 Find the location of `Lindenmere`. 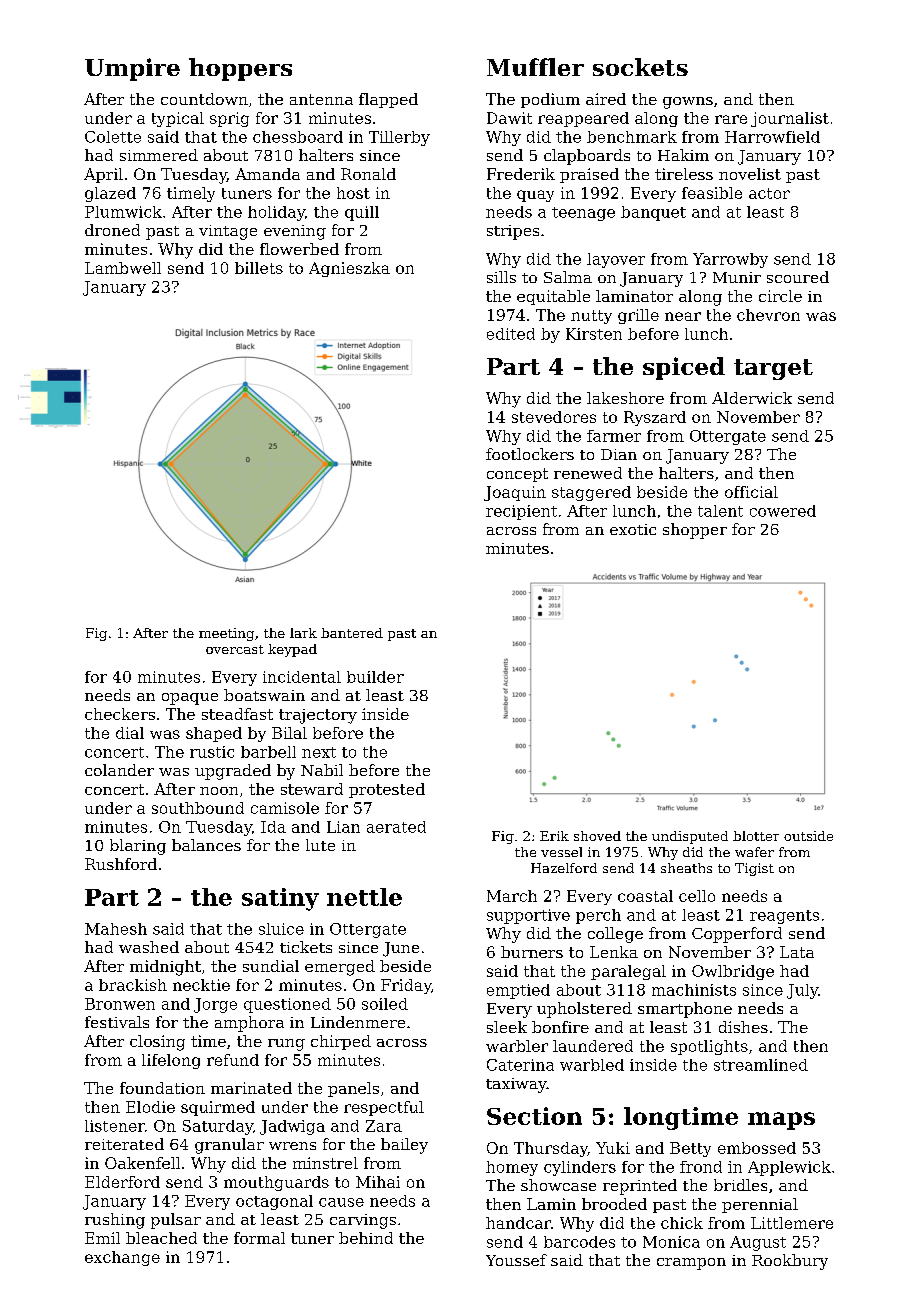

Lindenmere is located at coordinates (358, 1022).
